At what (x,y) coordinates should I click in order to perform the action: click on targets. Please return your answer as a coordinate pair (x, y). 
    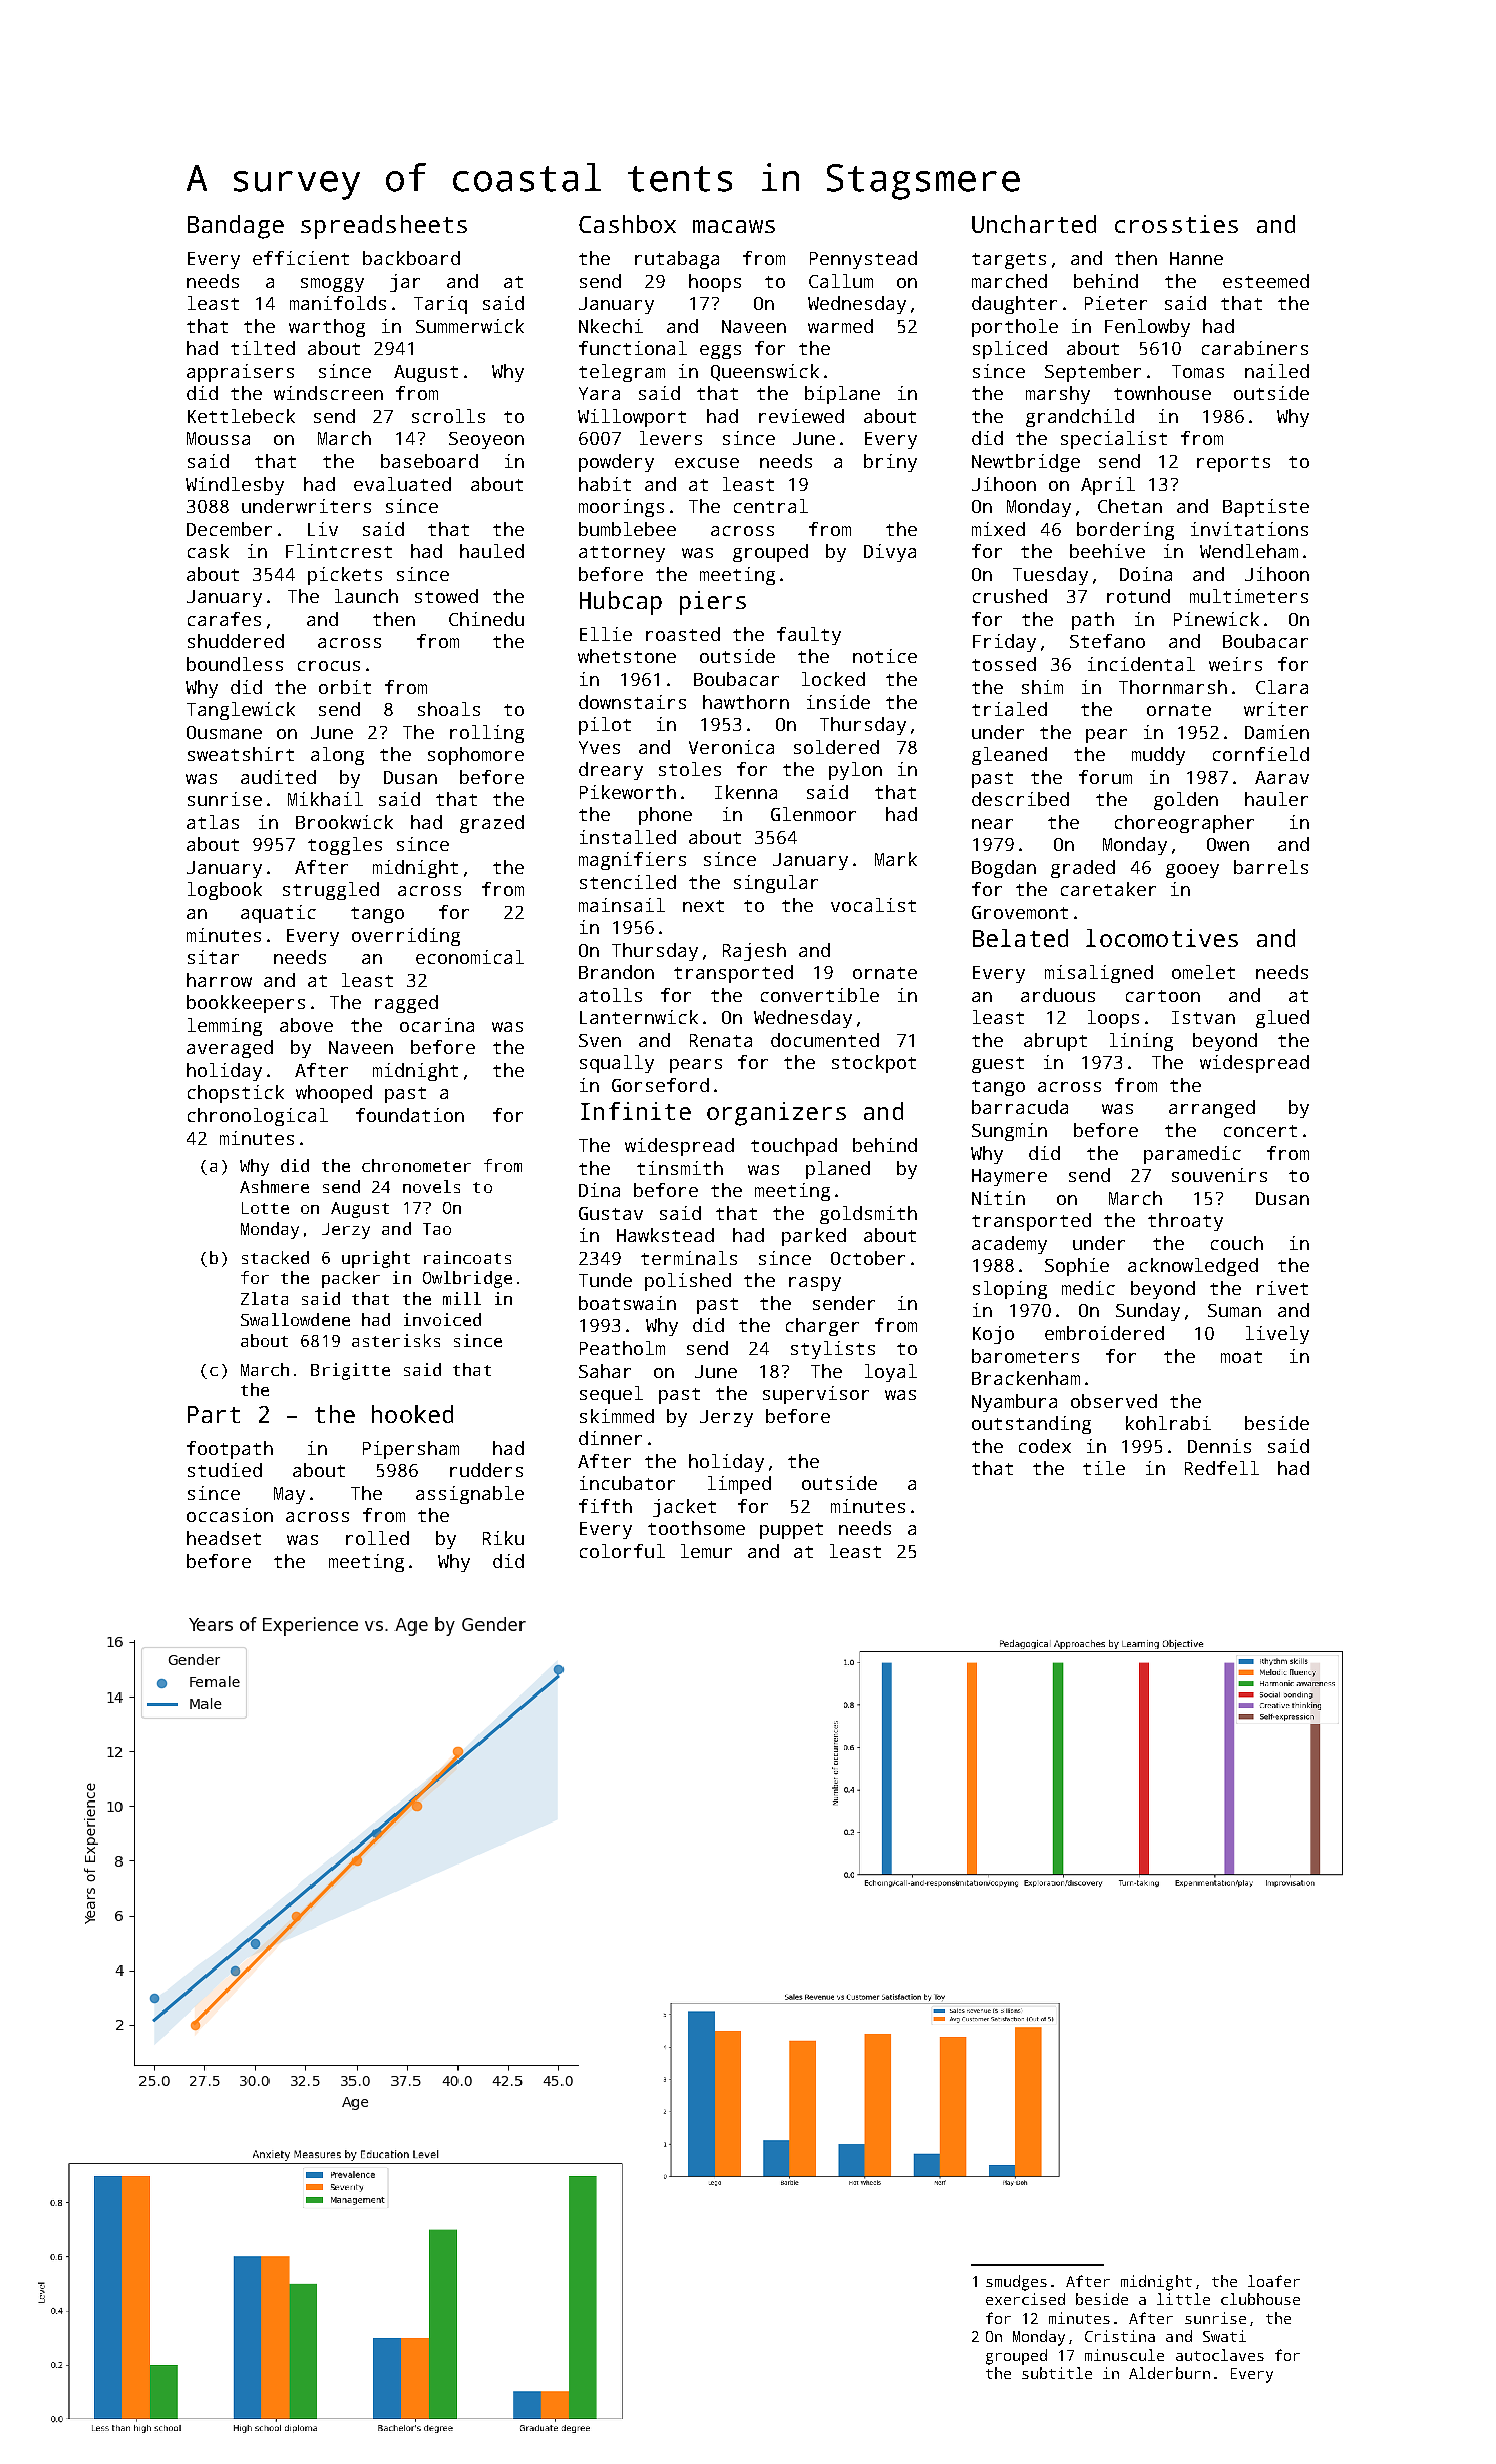
    Looking at the image, I should click on (1009, 261).
